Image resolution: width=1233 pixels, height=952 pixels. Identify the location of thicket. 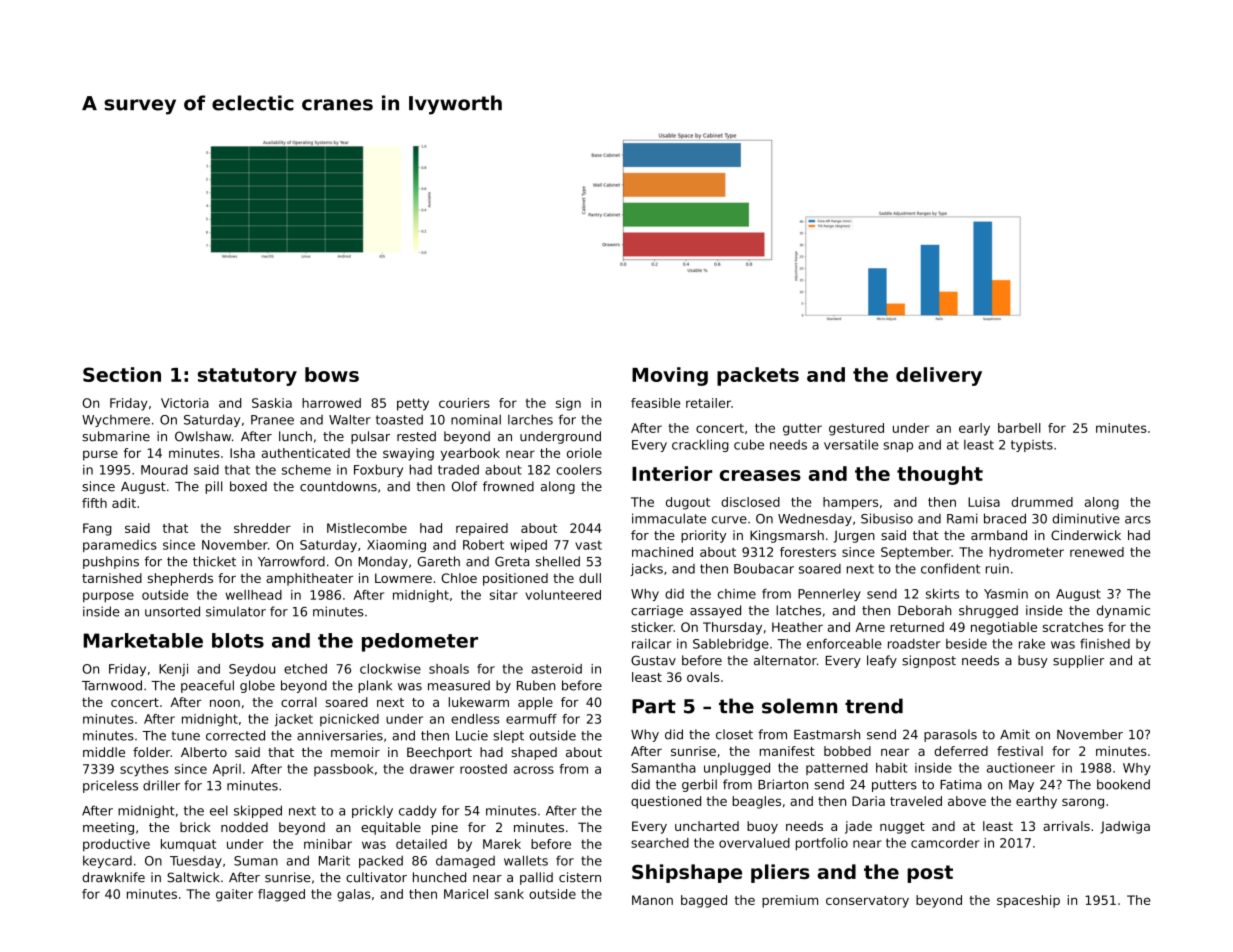
(214, 561).
